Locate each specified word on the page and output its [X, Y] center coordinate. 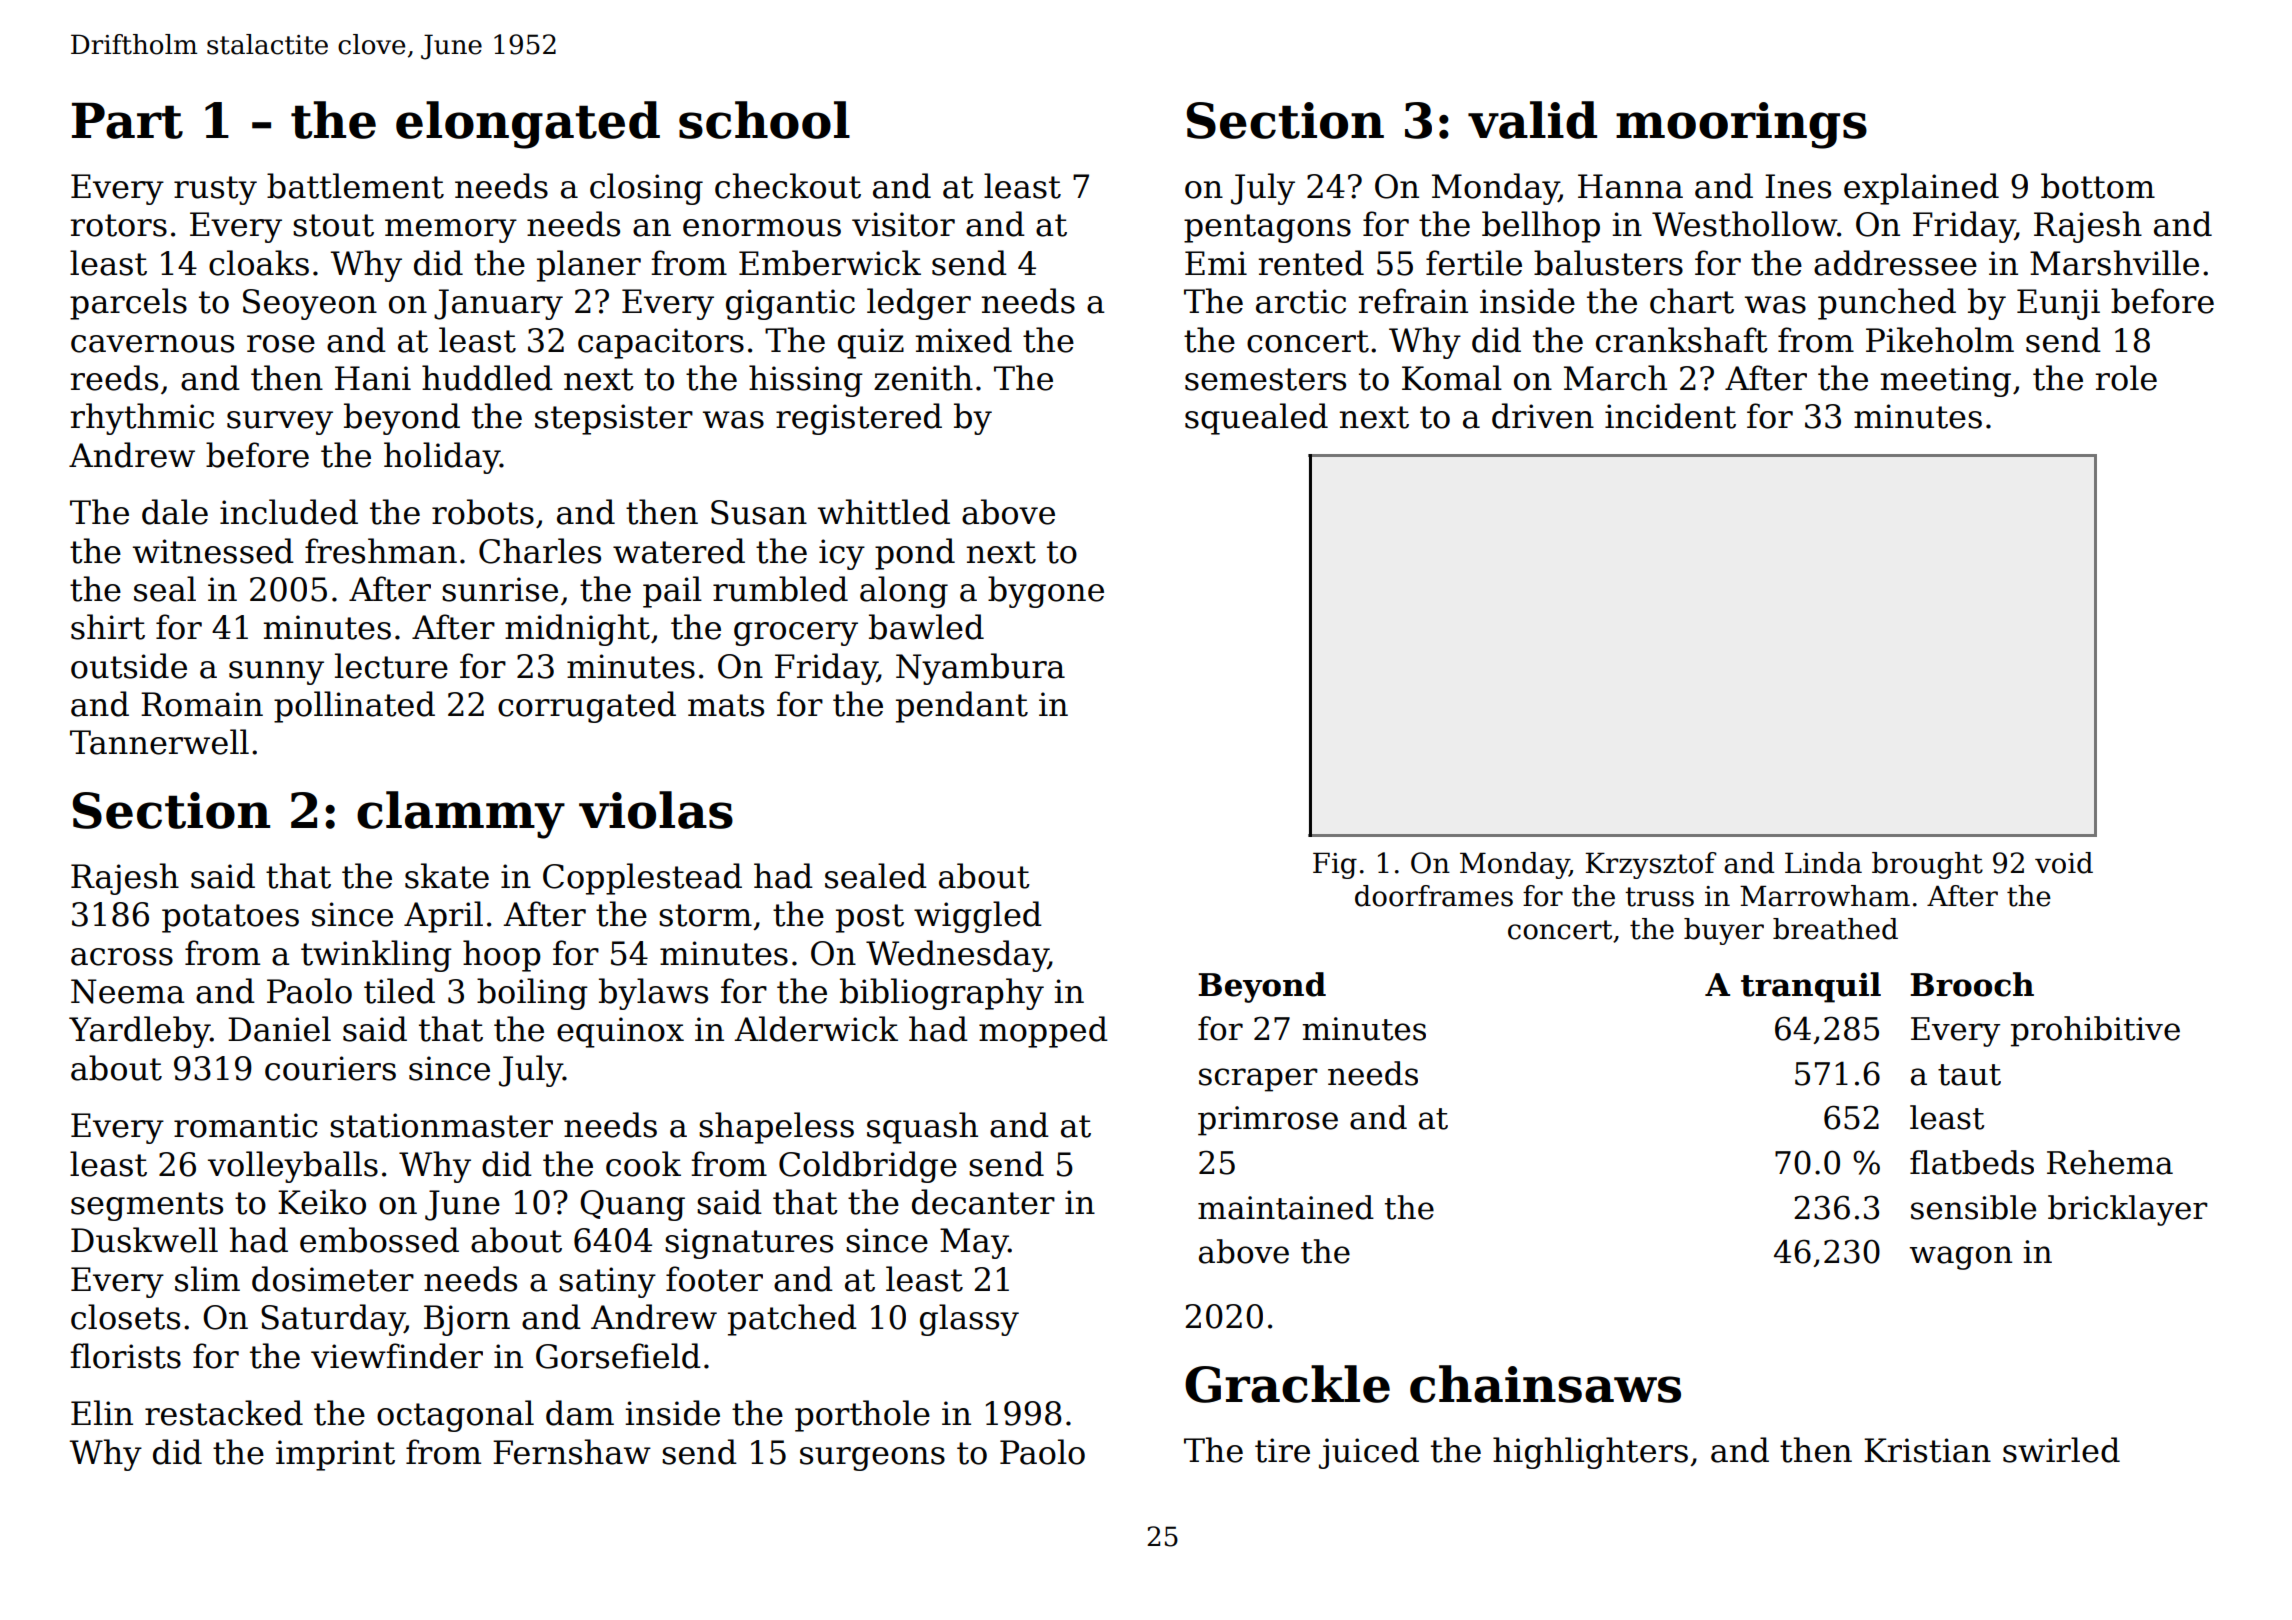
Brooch [1972, 984]
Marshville [2114, 263]
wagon [1960, 1258]
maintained [1286, 1207]
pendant [962, 707]
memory [451, 231]
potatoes [230, 918]
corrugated [587, 707]
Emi [1216, 263]
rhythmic [142, 419]
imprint [335, 1455]
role [2126, 378]
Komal [1452, 378]
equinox [620, 1032]
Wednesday [957, 956]
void [2064, 863]
